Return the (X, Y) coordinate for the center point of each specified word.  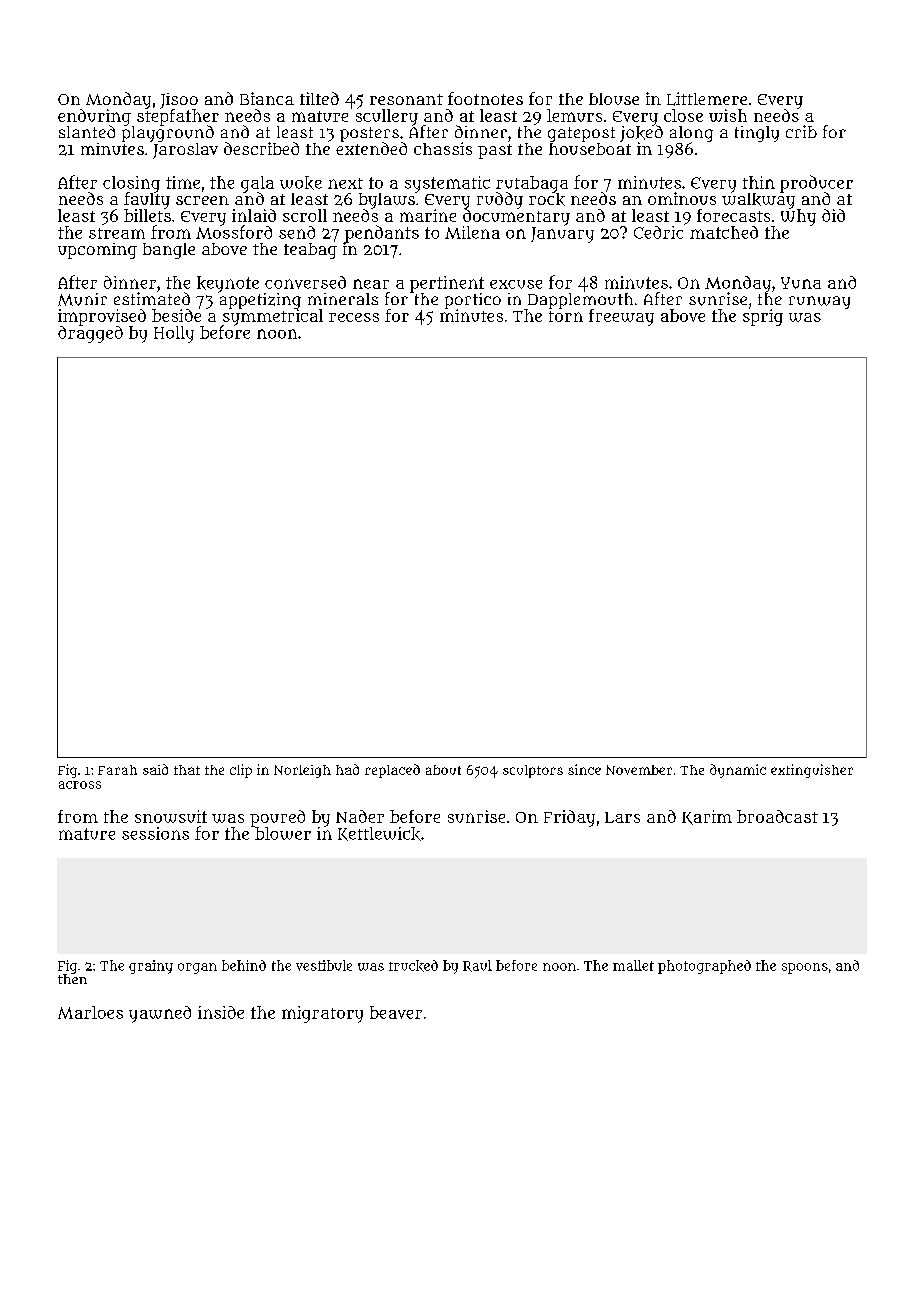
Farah (117, 770)
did (833, 215)
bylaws (387, 201)
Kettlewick (379, 834)
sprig (763, 317)
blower (283, 833)
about (443, 770)
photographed (704, 967)
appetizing (259, 300)
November (639, 770)
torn (566, 316)
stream (117, 233)
